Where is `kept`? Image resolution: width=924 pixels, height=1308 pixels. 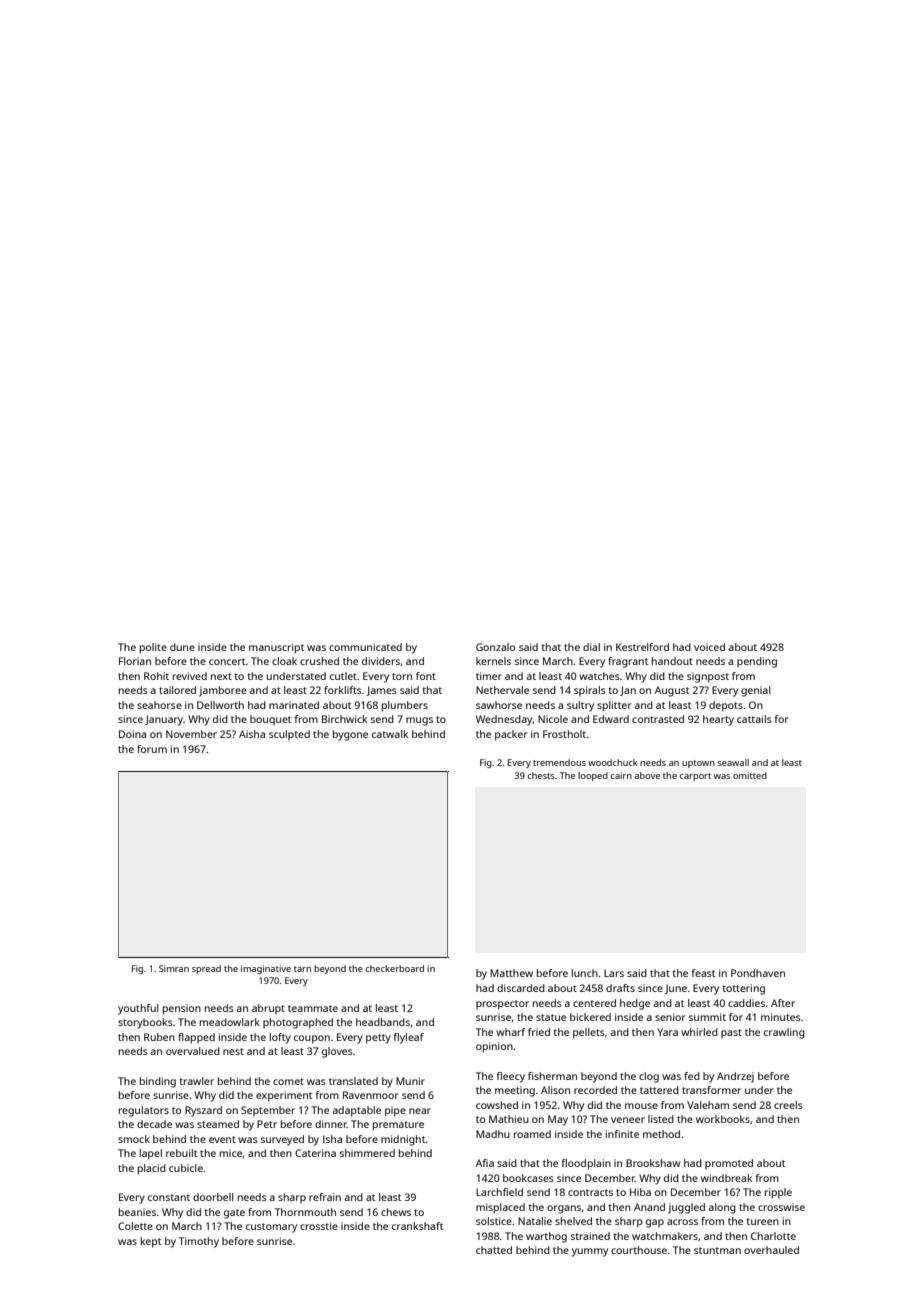
kept is located at coordinates (151, 1242).
